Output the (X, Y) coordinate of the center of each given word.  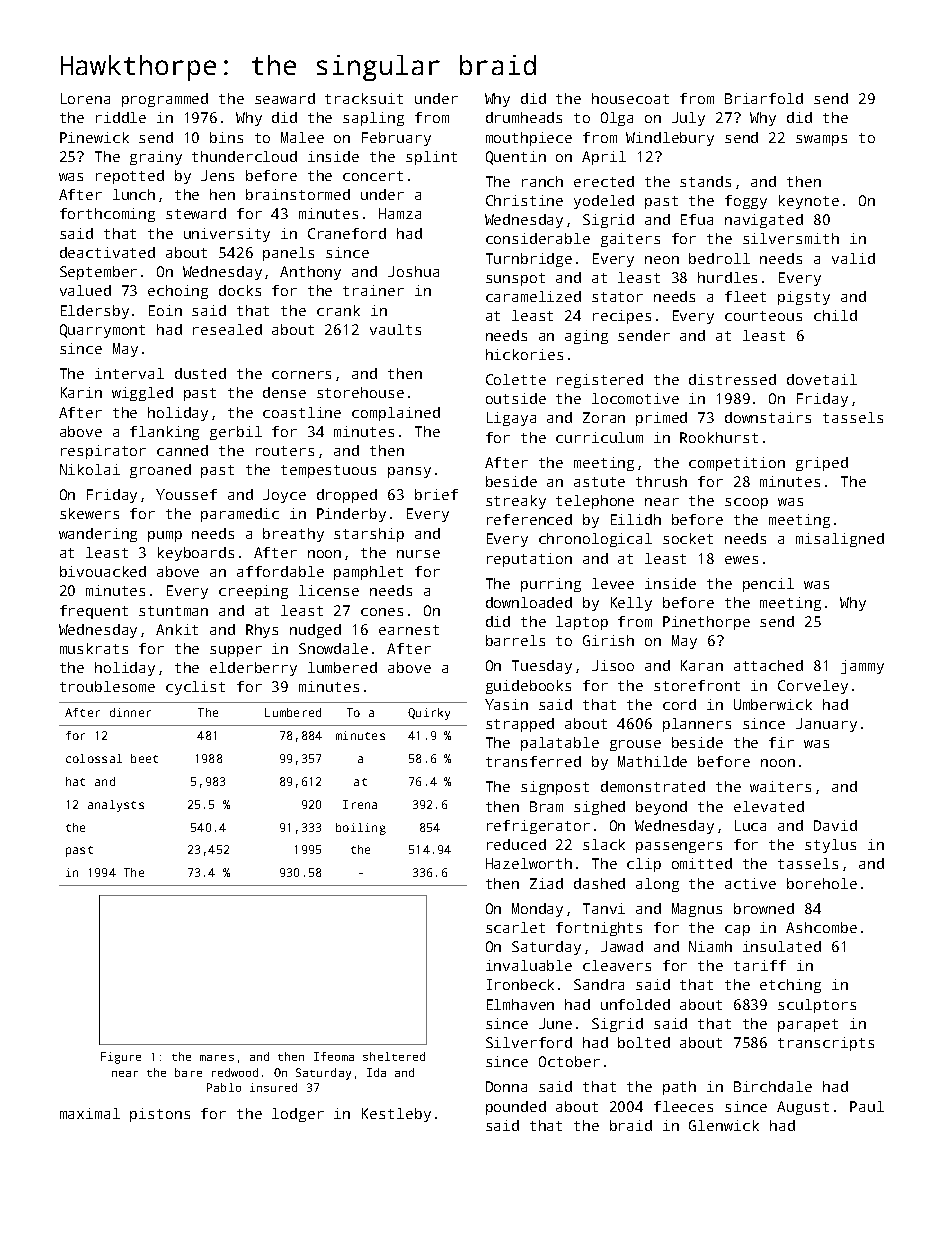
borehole (822, 883)
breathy (293, 535)
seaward (285, 98)
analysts (116, 806)
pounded (516, 1108)
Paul (867, 1106)
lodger (298, 1115)
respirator (103, 452)
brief (436, 494)
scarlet (515, 927)
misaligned (840, 540)
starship (369, 535)
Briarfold (764, 98)
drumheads (524, 117)
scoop (746, 503)
